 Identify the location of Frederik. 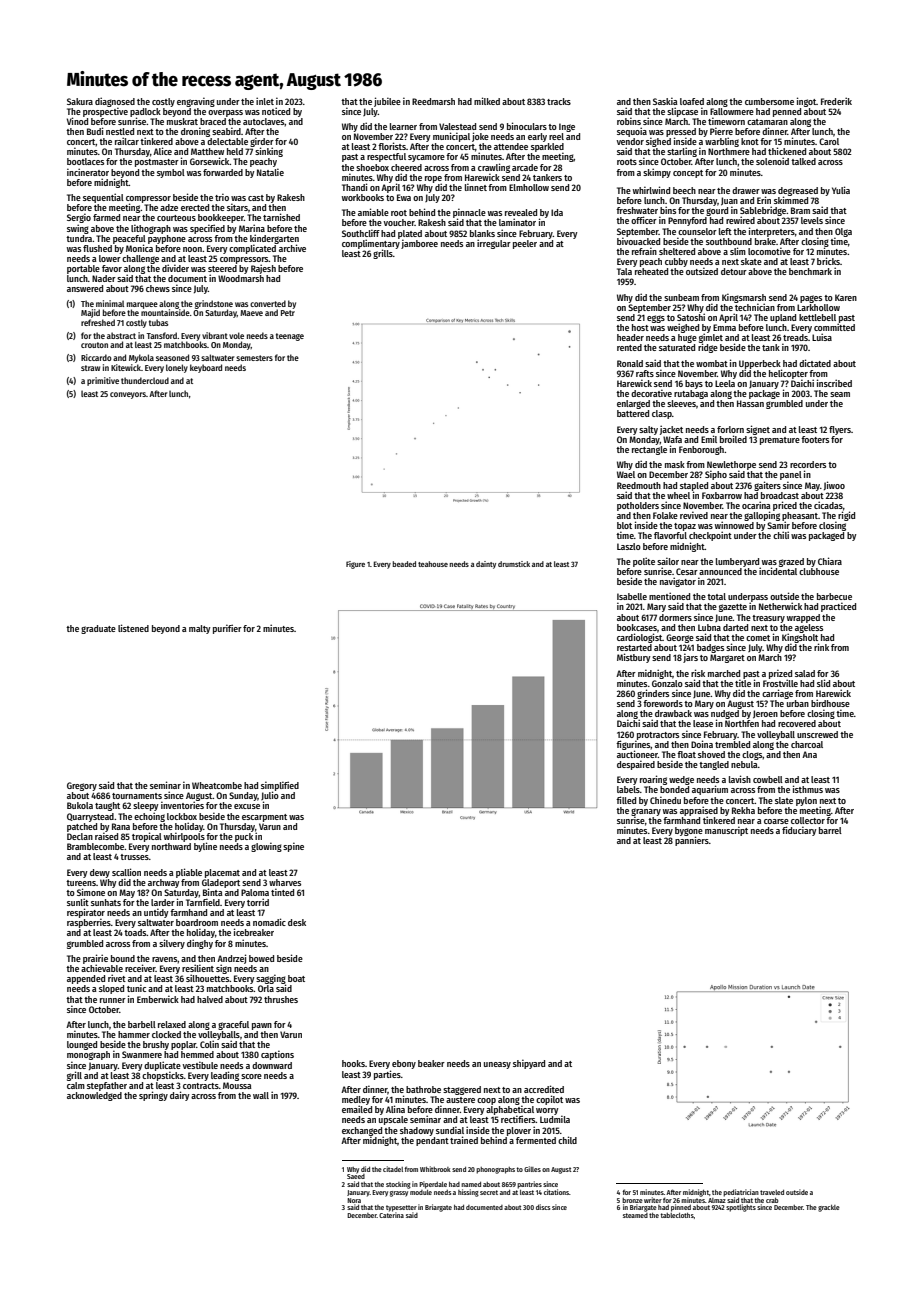
(836, 101).
